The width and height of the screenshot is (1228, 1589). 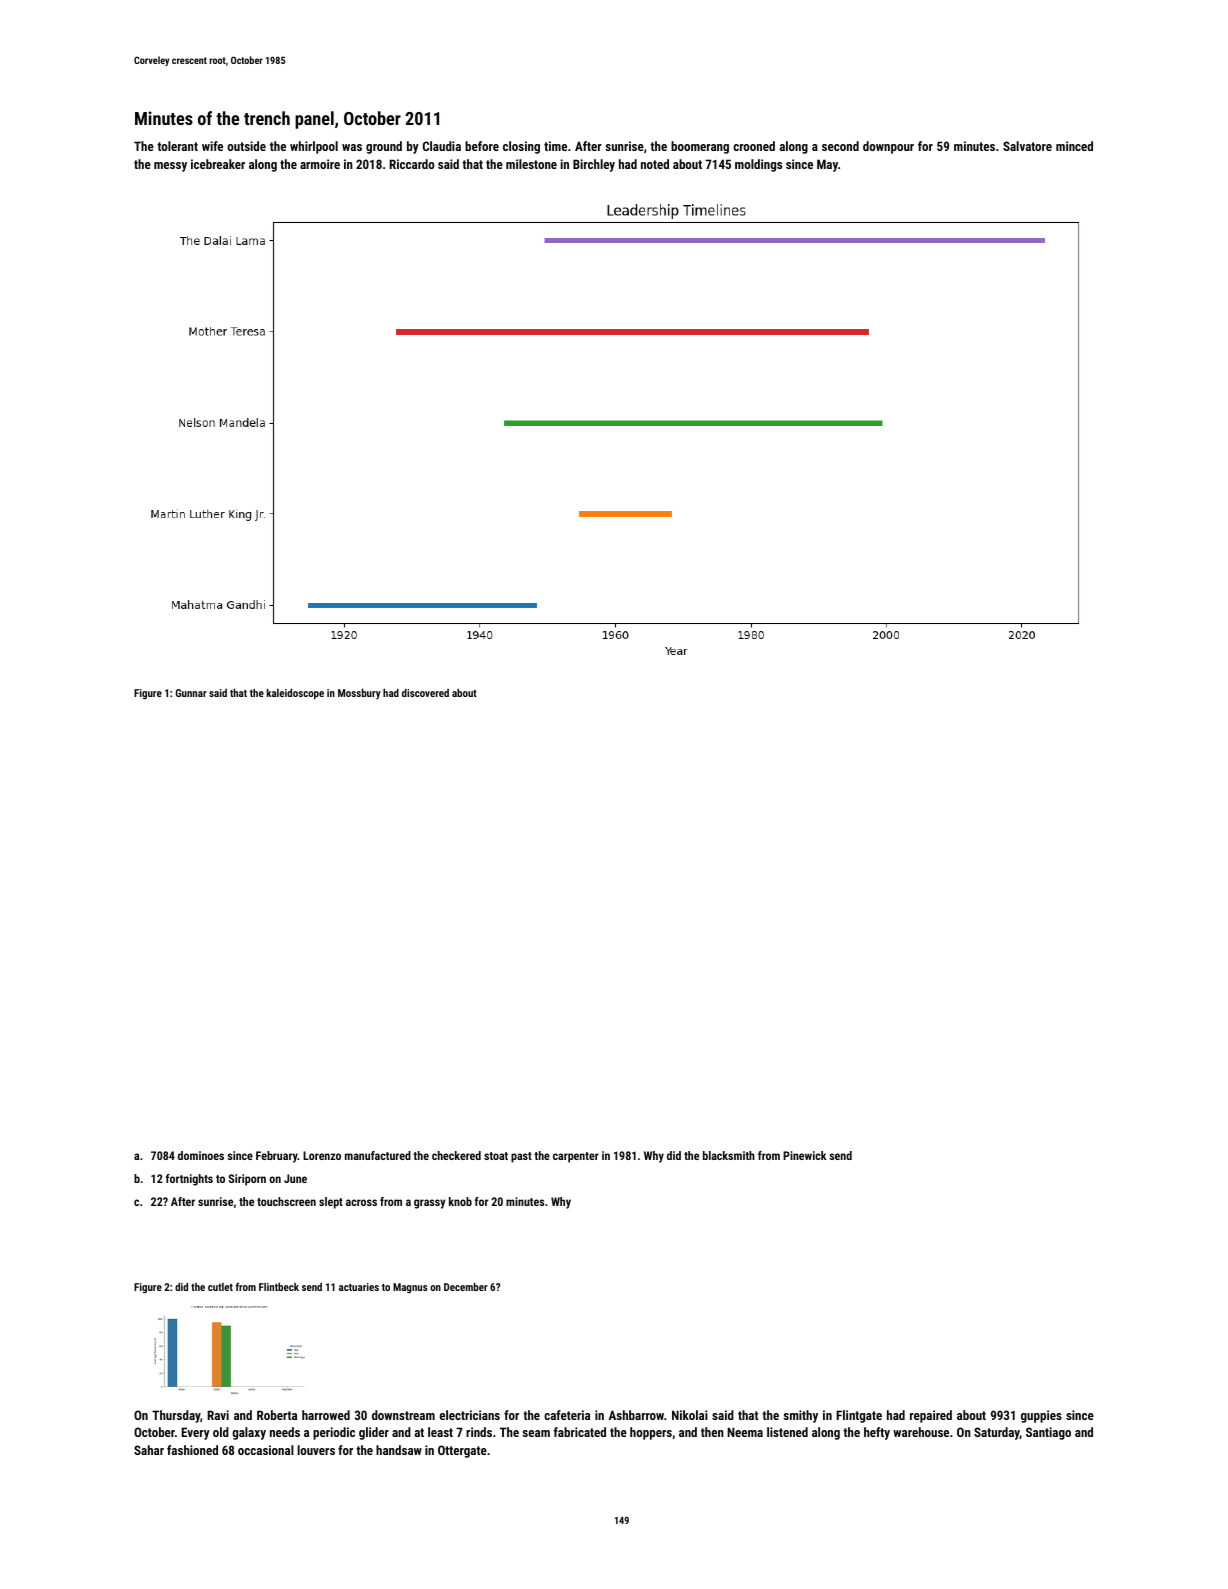 I want to click on past, so click(x=521, y=1157).
